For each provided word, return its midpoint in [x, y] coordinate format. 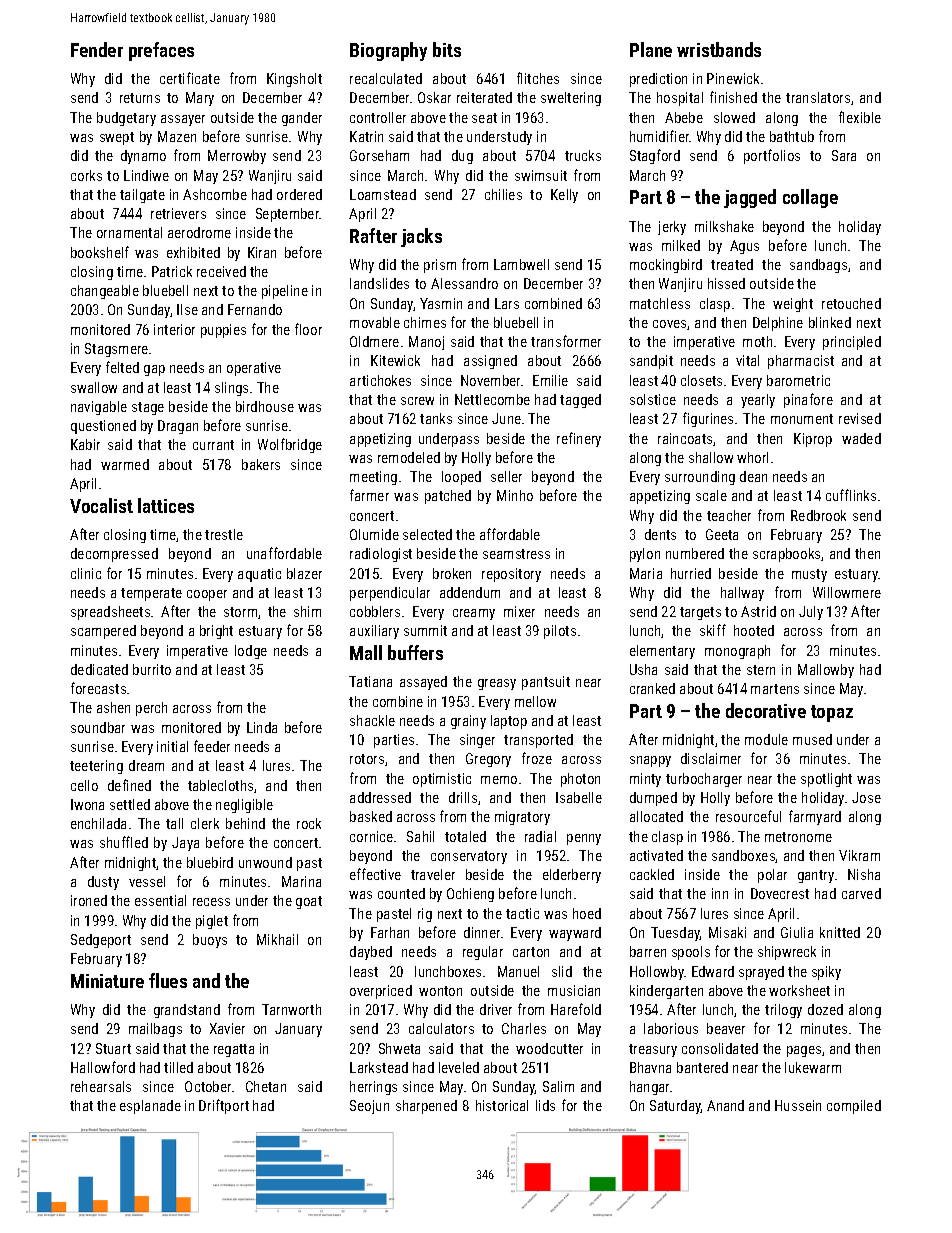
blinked [830, 322]
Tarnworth [291, 1009]
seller [506, 476]
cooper [207, 595]
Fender [97, 49]
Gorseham [379, 155]
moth [757, 341]
